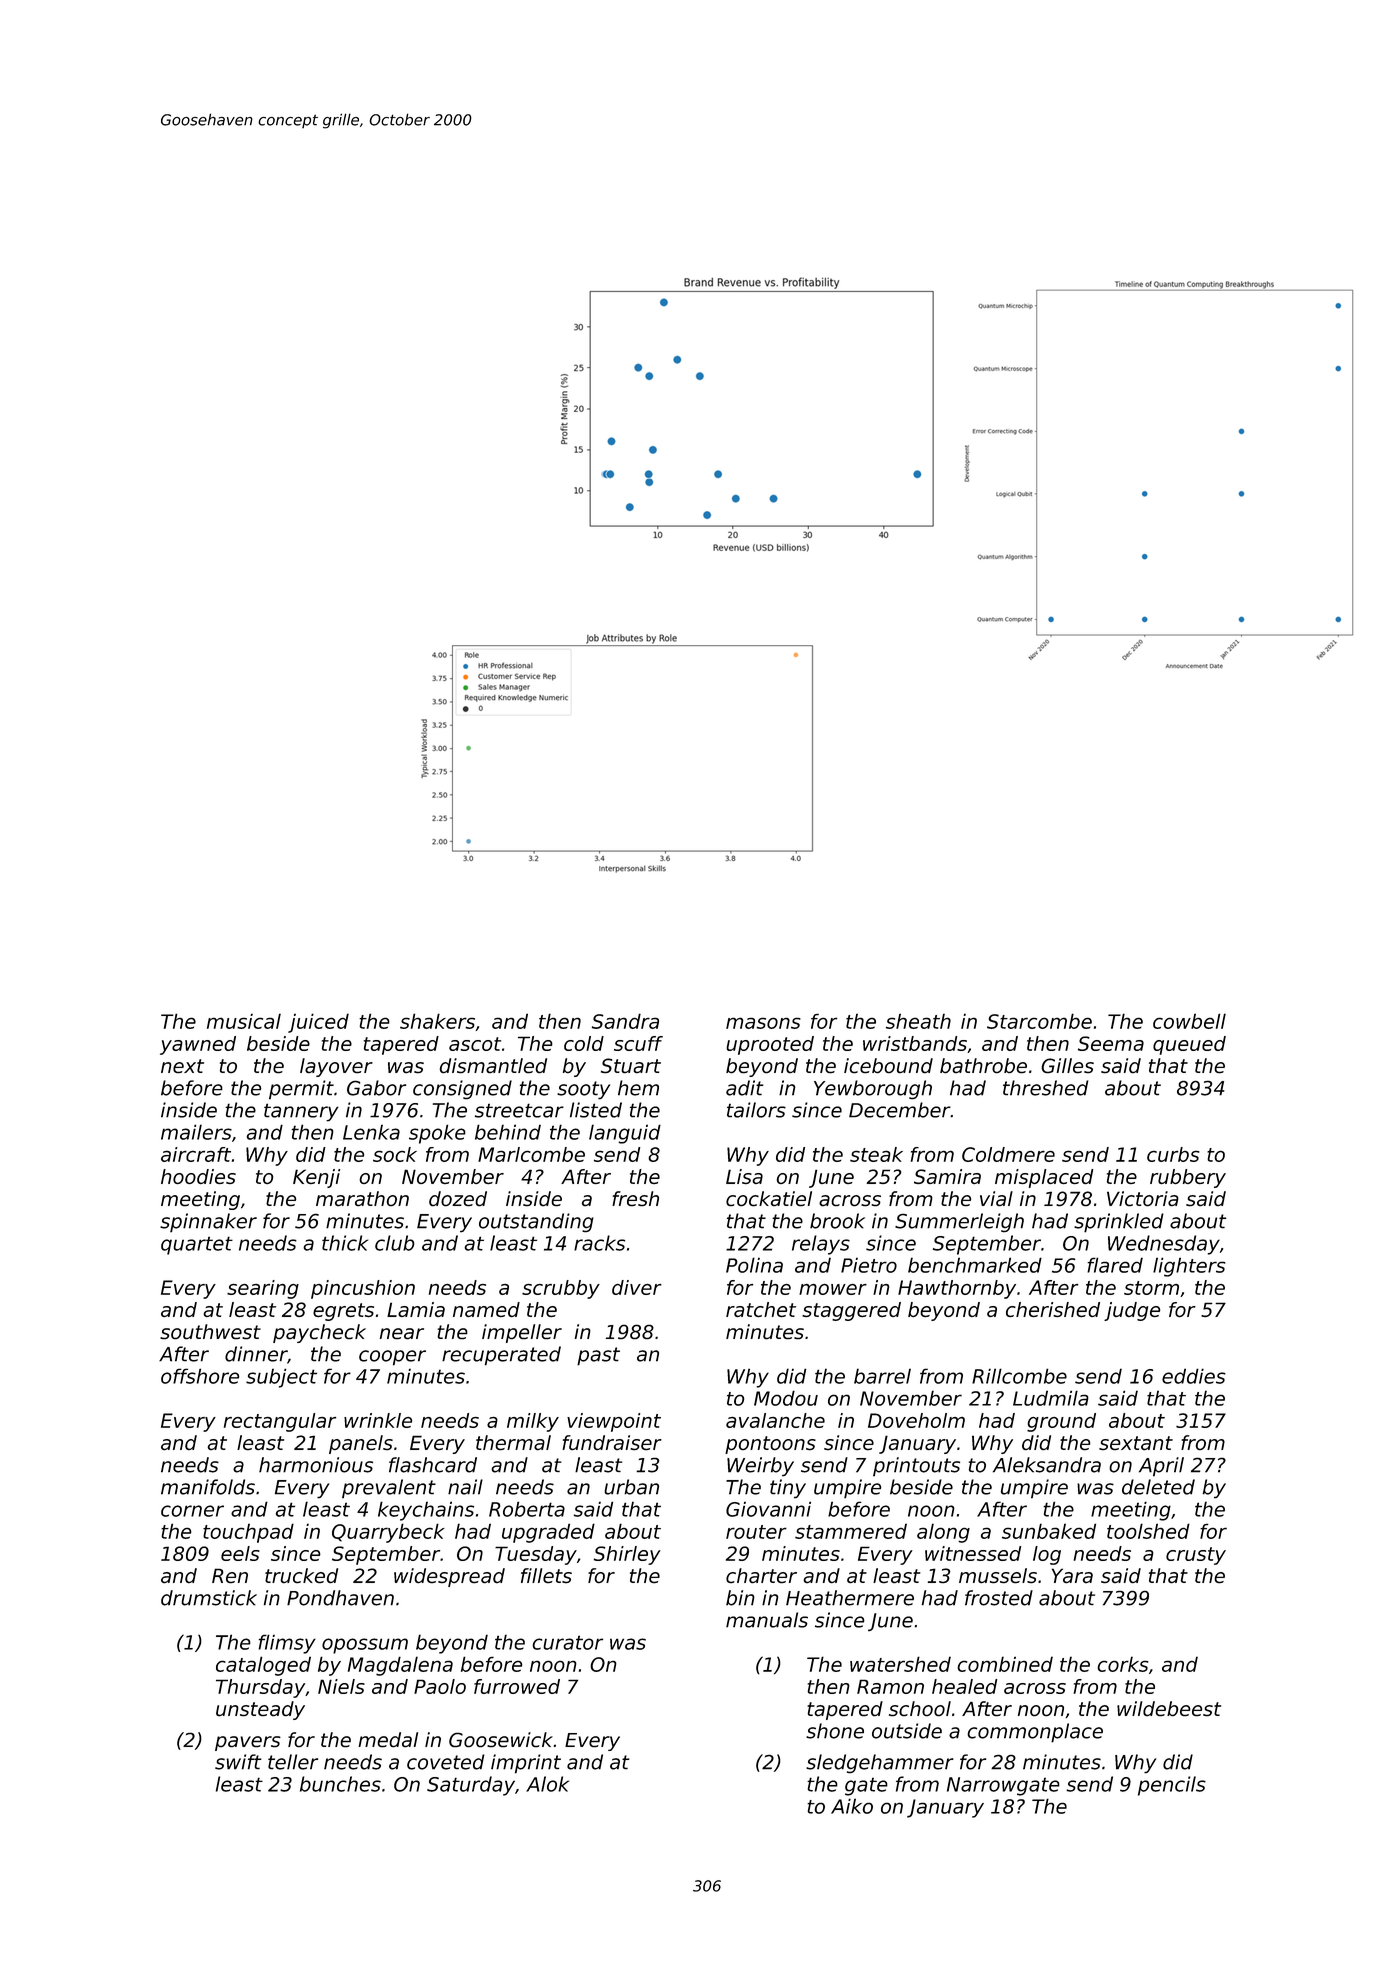  Describe the element at coordinates (433, 1465) in the document. I see `flashcard` at that location.
